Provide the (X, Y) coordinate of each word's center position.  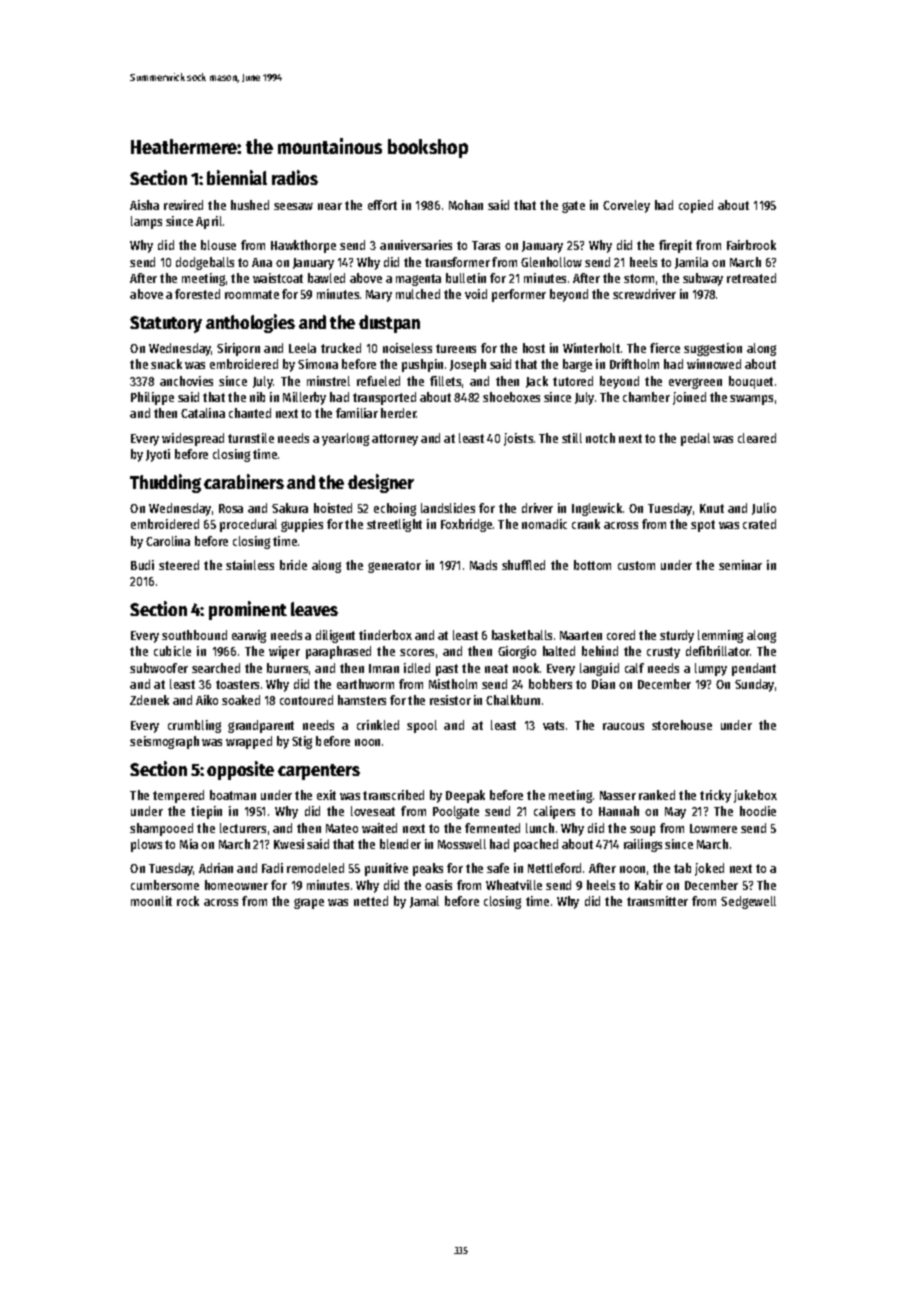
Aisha (144, 205)
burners (287, 668)
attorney (395, 440)
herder (399, 413)
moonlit (151, 901)
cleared (757, 438)
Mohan (466, 205)
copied (696, 206)
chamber (646, 397)
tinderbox (385, 635)
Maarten (581, 635)
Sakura (290, 508)
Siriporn (238, 349)
